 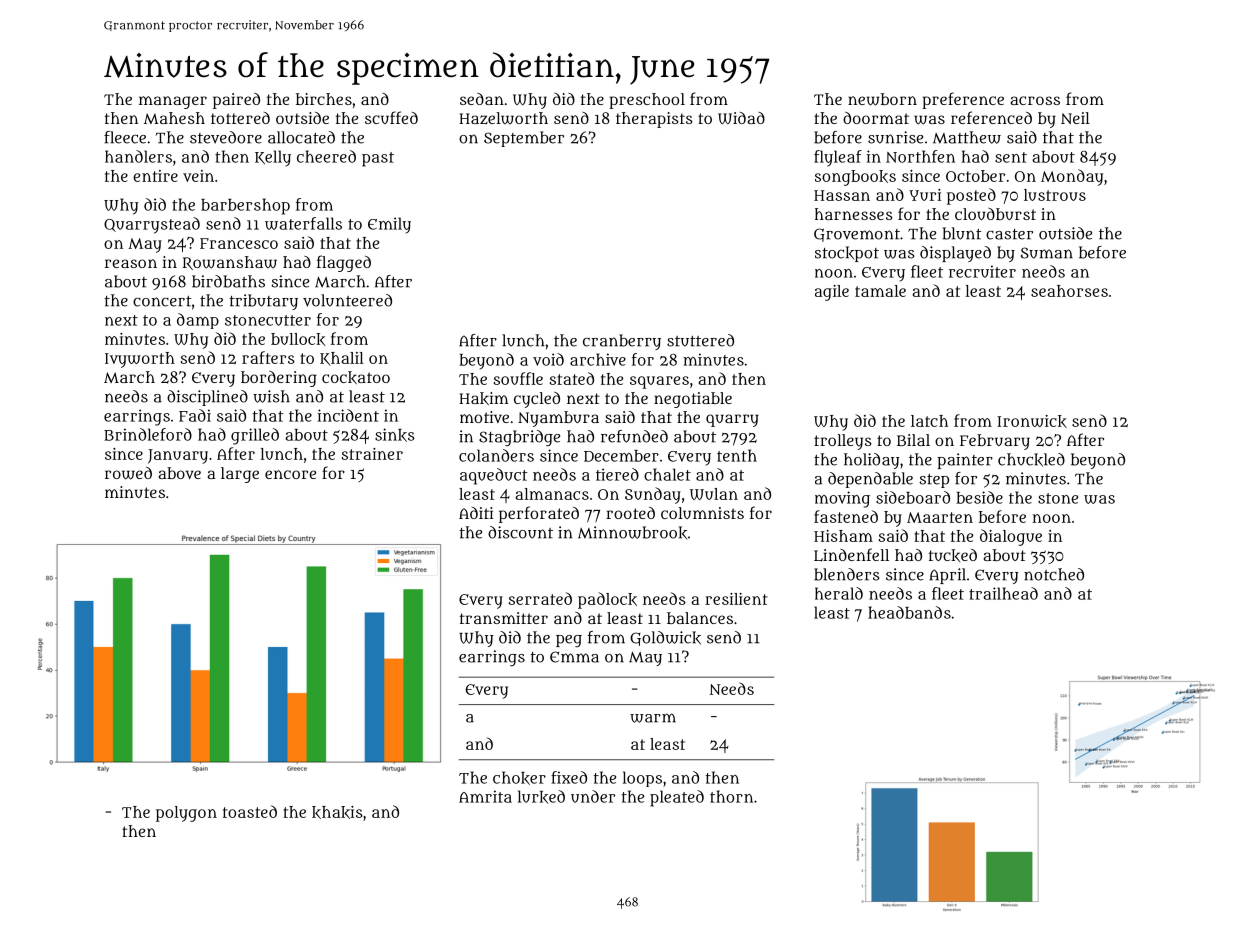 I want to click on trailhead, so click(x=1003, y=593).
